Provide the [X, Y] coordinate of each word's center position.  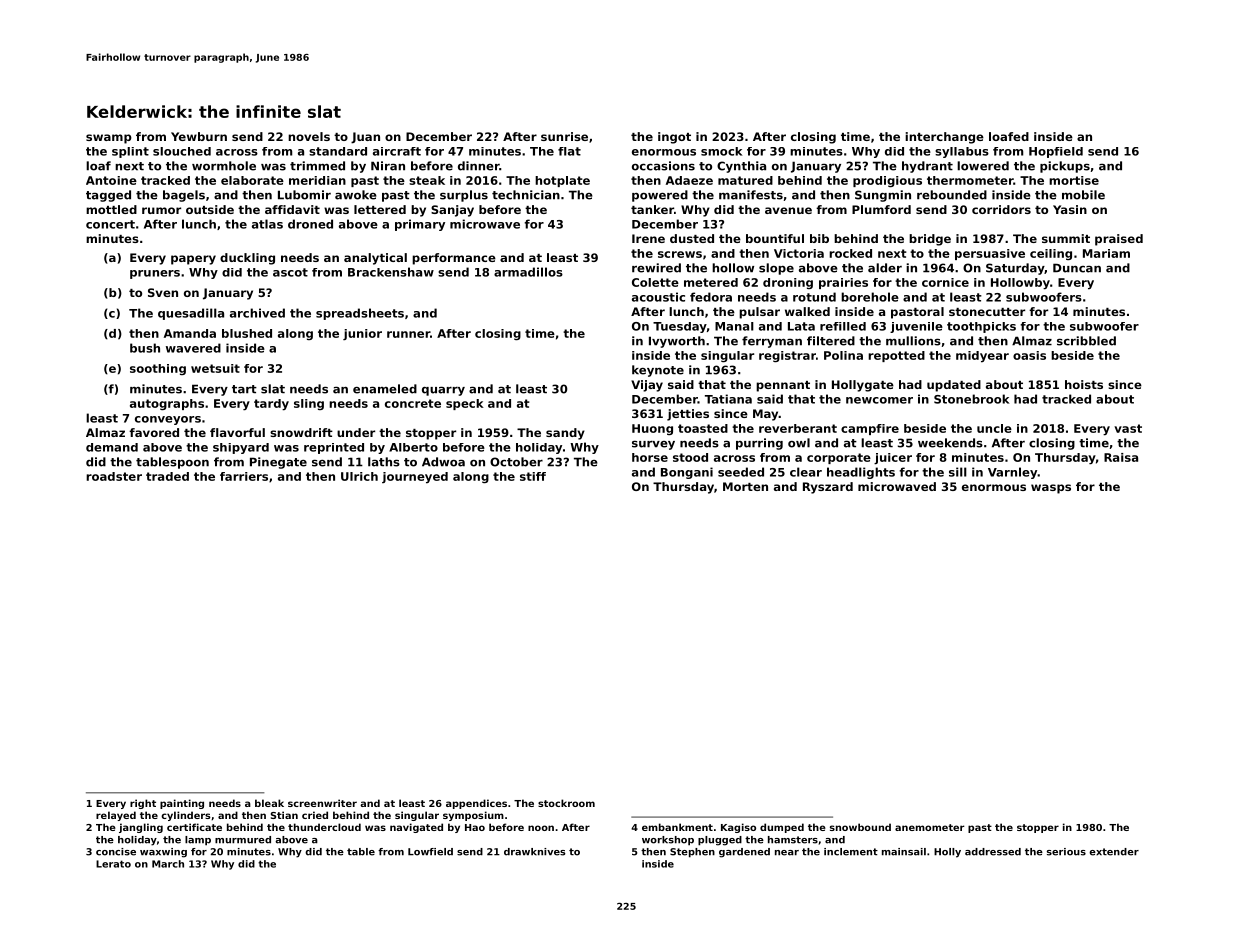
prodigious [887, 181]
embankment [677, 827]
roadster [114, 476]
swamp [109, 139]
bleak [269, 803]
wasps [1051, 489]
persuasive [990, 254]
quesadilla [191, 314]
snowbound [860, 827]
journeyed [415, 478]
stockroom [566, 803]
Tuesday [680, 327]
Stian [284, 815]
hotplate [562, 181]
